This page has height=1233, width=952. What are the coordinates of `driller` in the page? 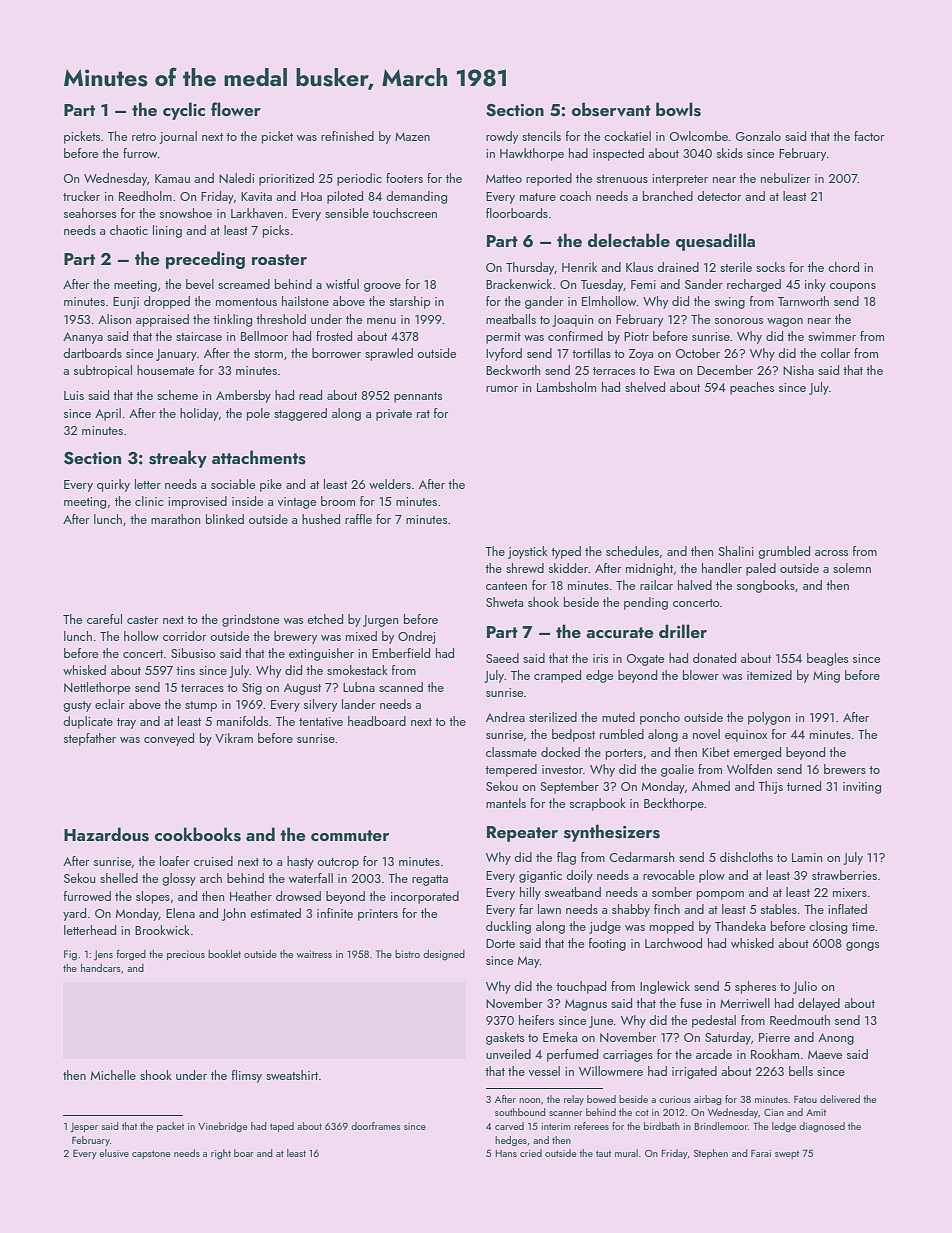 It's located at (683, 631).
